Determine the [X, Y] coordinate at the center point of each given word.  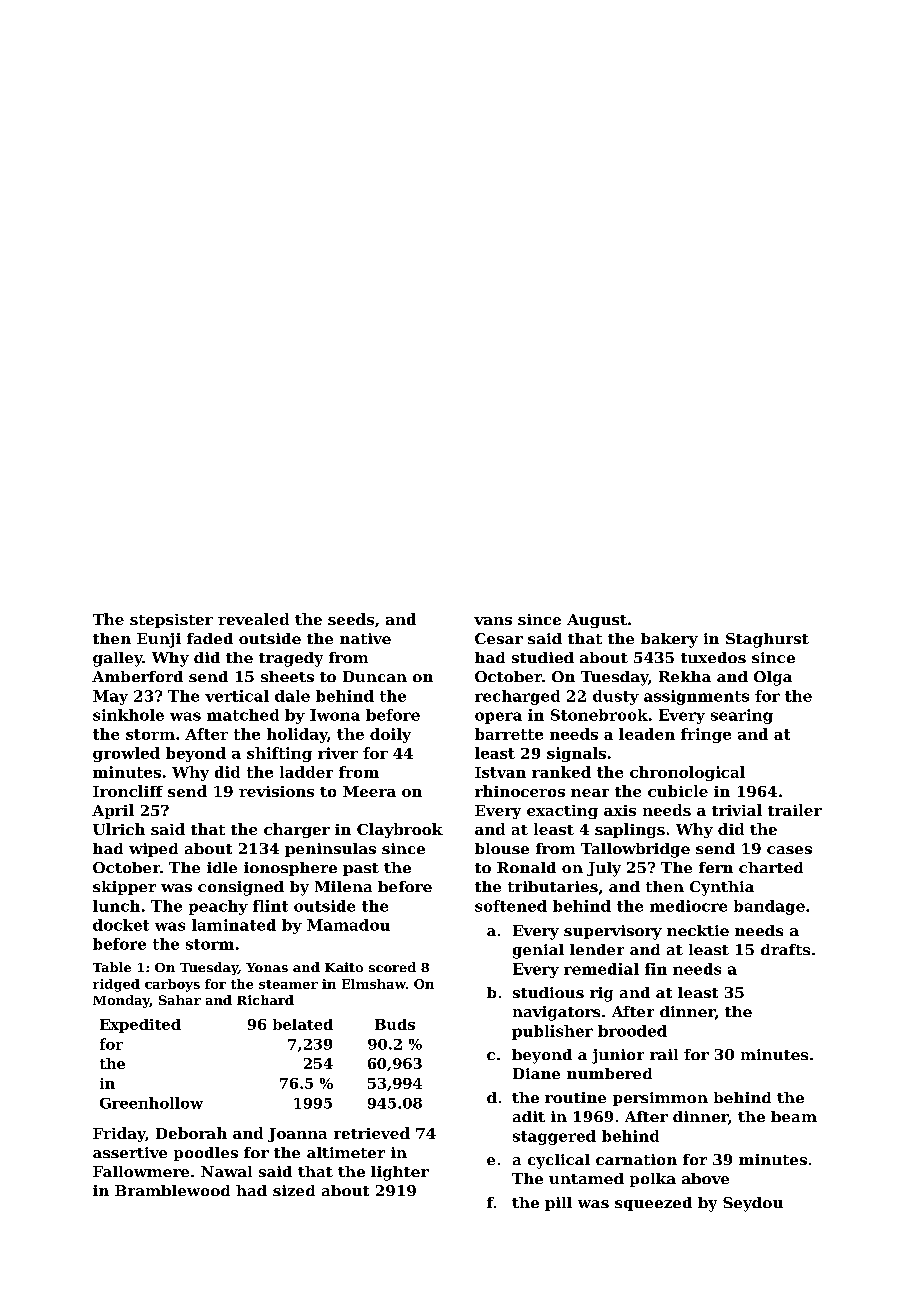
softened [511, 906]
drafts [785, 949]
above [705, 1178]
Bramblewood [172, 1190]
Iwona [335, 715]
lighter [400, 1173]
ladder [306, 772]
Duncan [375, 676]
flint [270, 906]
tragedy [291, 659]
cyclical [559, 1161]
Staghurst [767, 640]
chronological [687, 773]
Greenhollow [151, 1103]
